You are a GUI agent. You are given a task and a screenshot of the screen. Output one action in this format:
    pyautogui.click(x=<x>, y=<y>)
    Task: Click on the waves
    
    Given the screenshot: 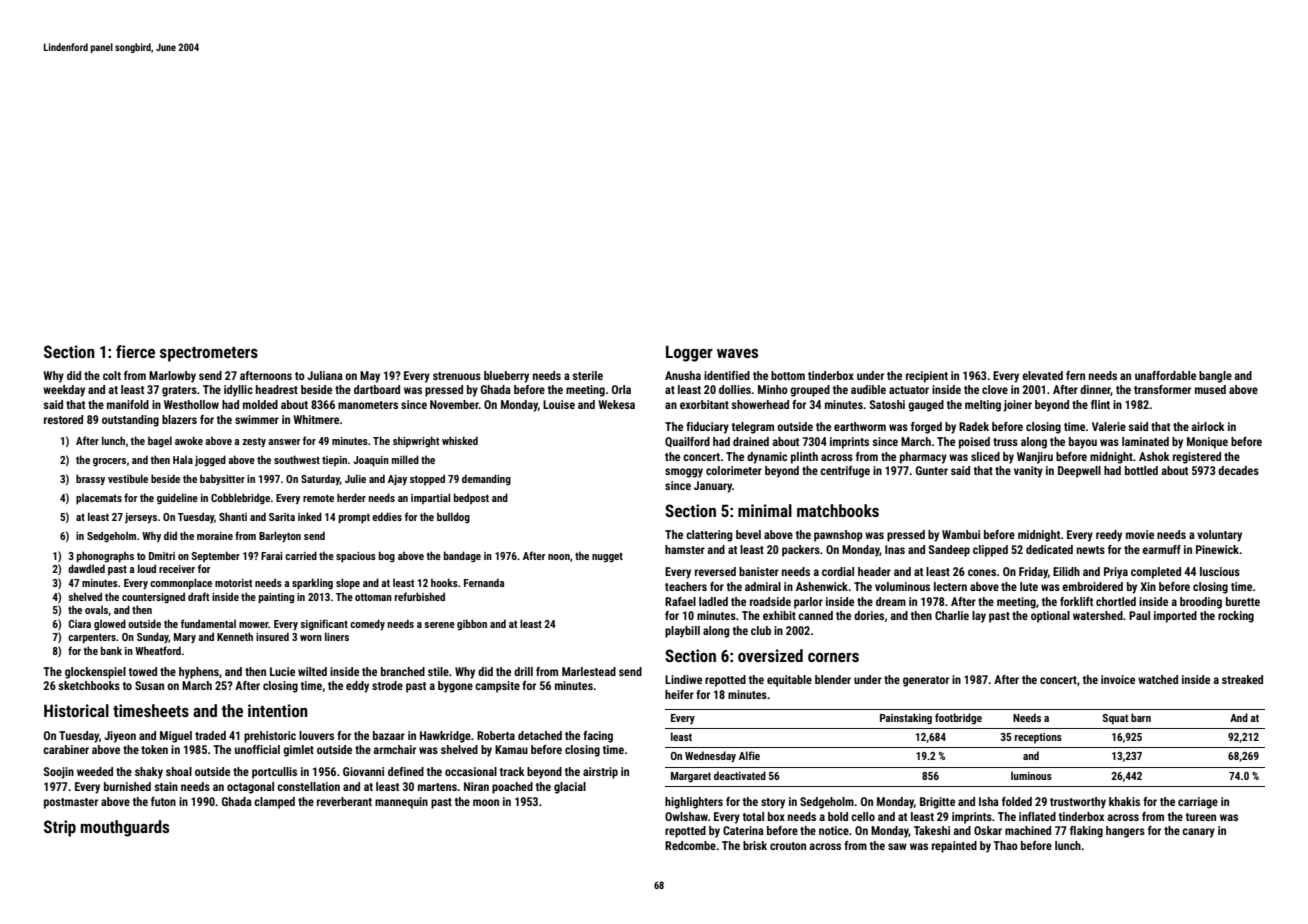 What is the action you would take?
    pyautogui.click(x=737, y=353)
